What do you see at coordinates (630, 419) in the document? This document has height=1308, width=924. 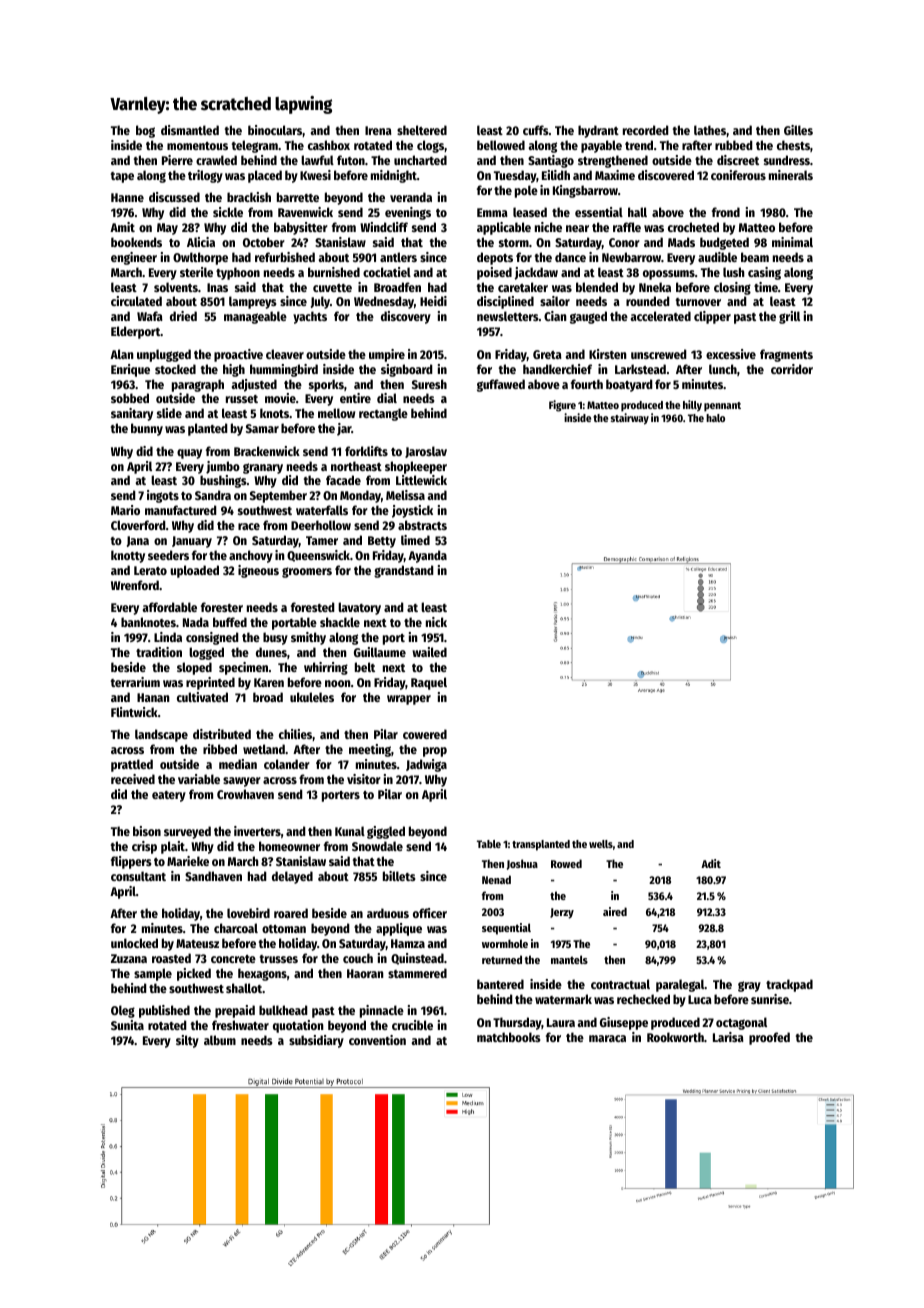 I see `stairway` at bounding box center [630, 419].
